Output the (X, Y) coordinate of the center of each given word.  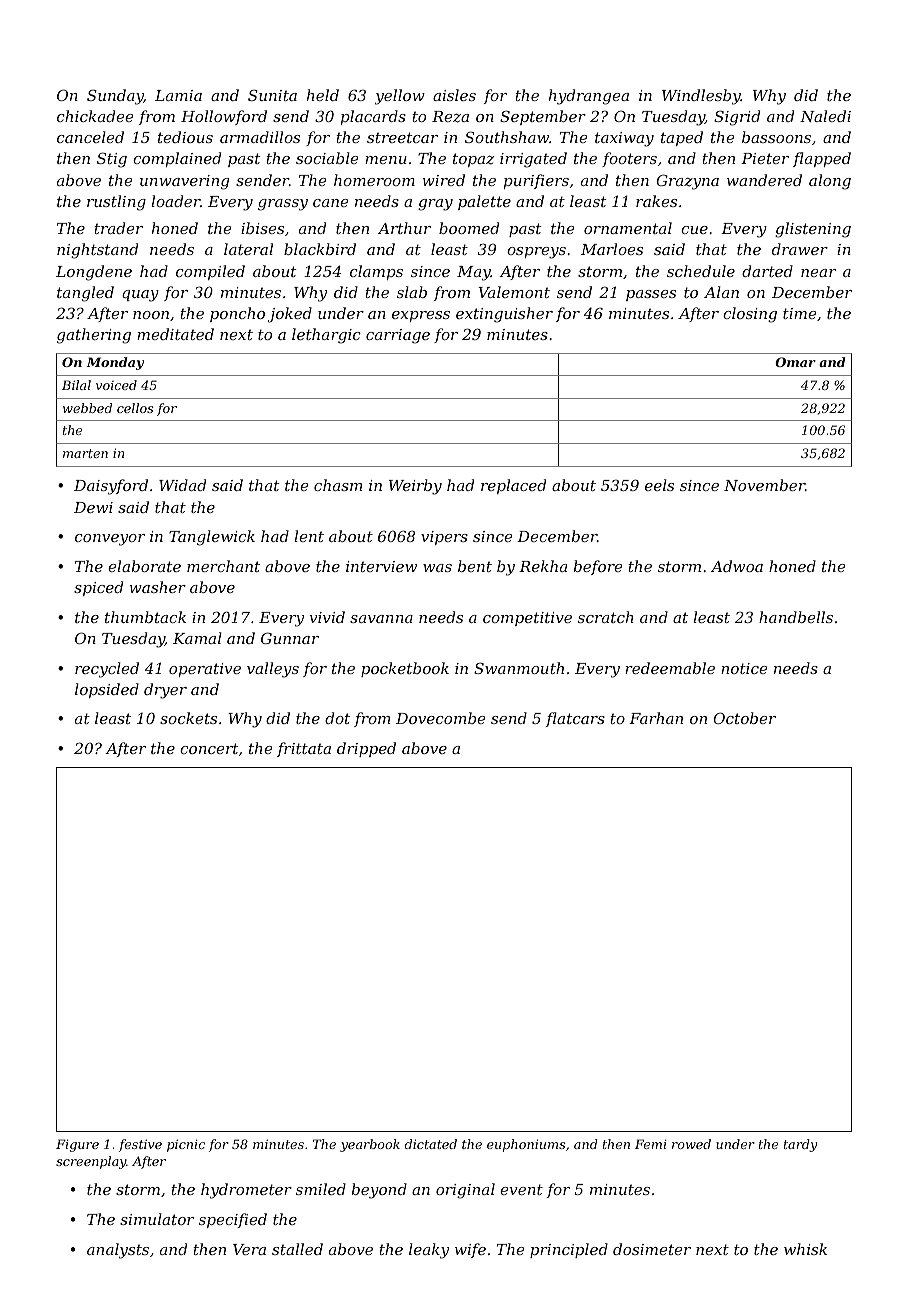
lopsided (107, 690)
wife (470, 1250)
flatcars (575, 719)
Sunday (115, 97)
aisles (454, 95)
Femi (651, 1144)
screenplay (91, 1162)
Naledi (825, 116)
